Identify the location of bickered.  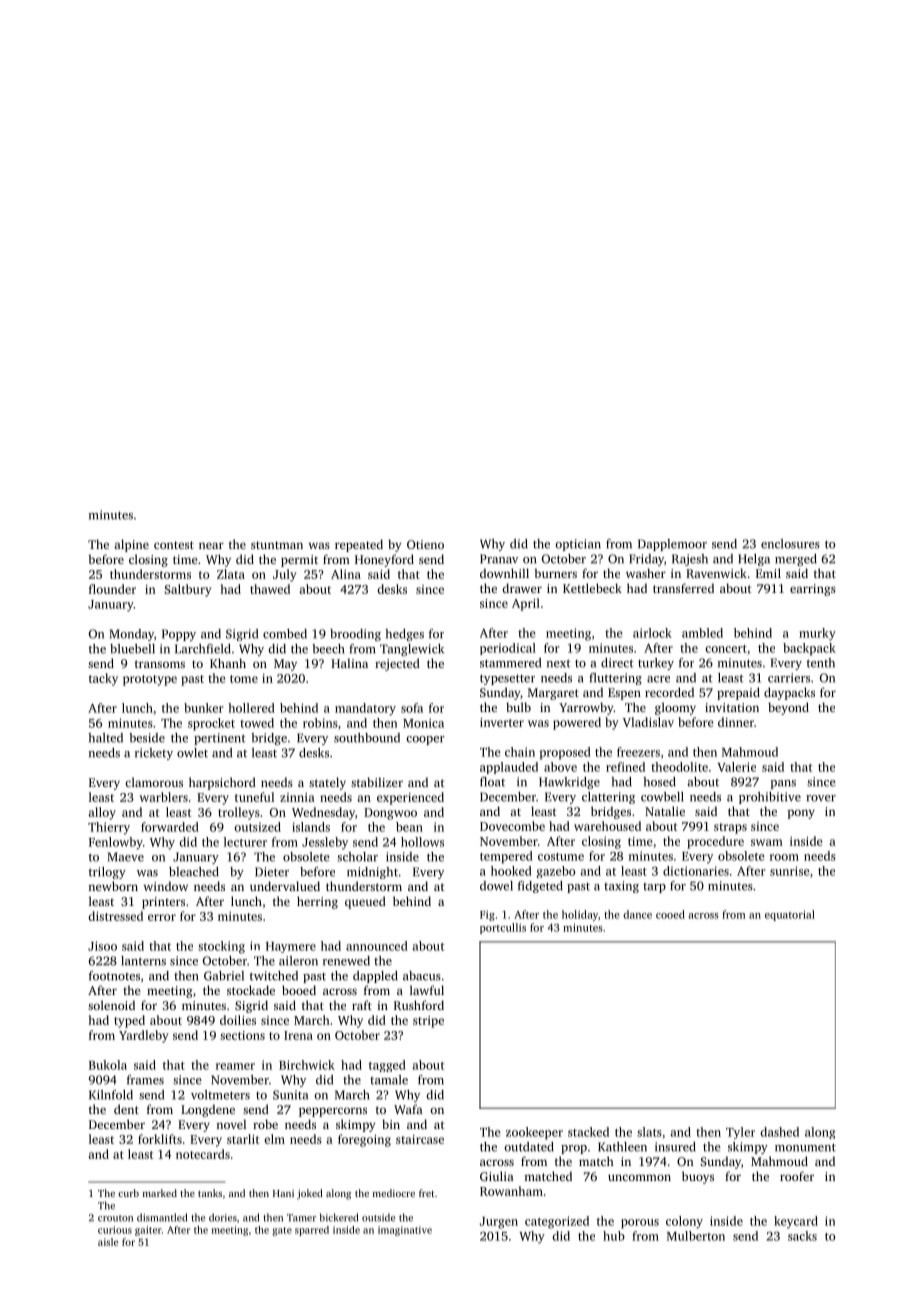
(339, 1217).
